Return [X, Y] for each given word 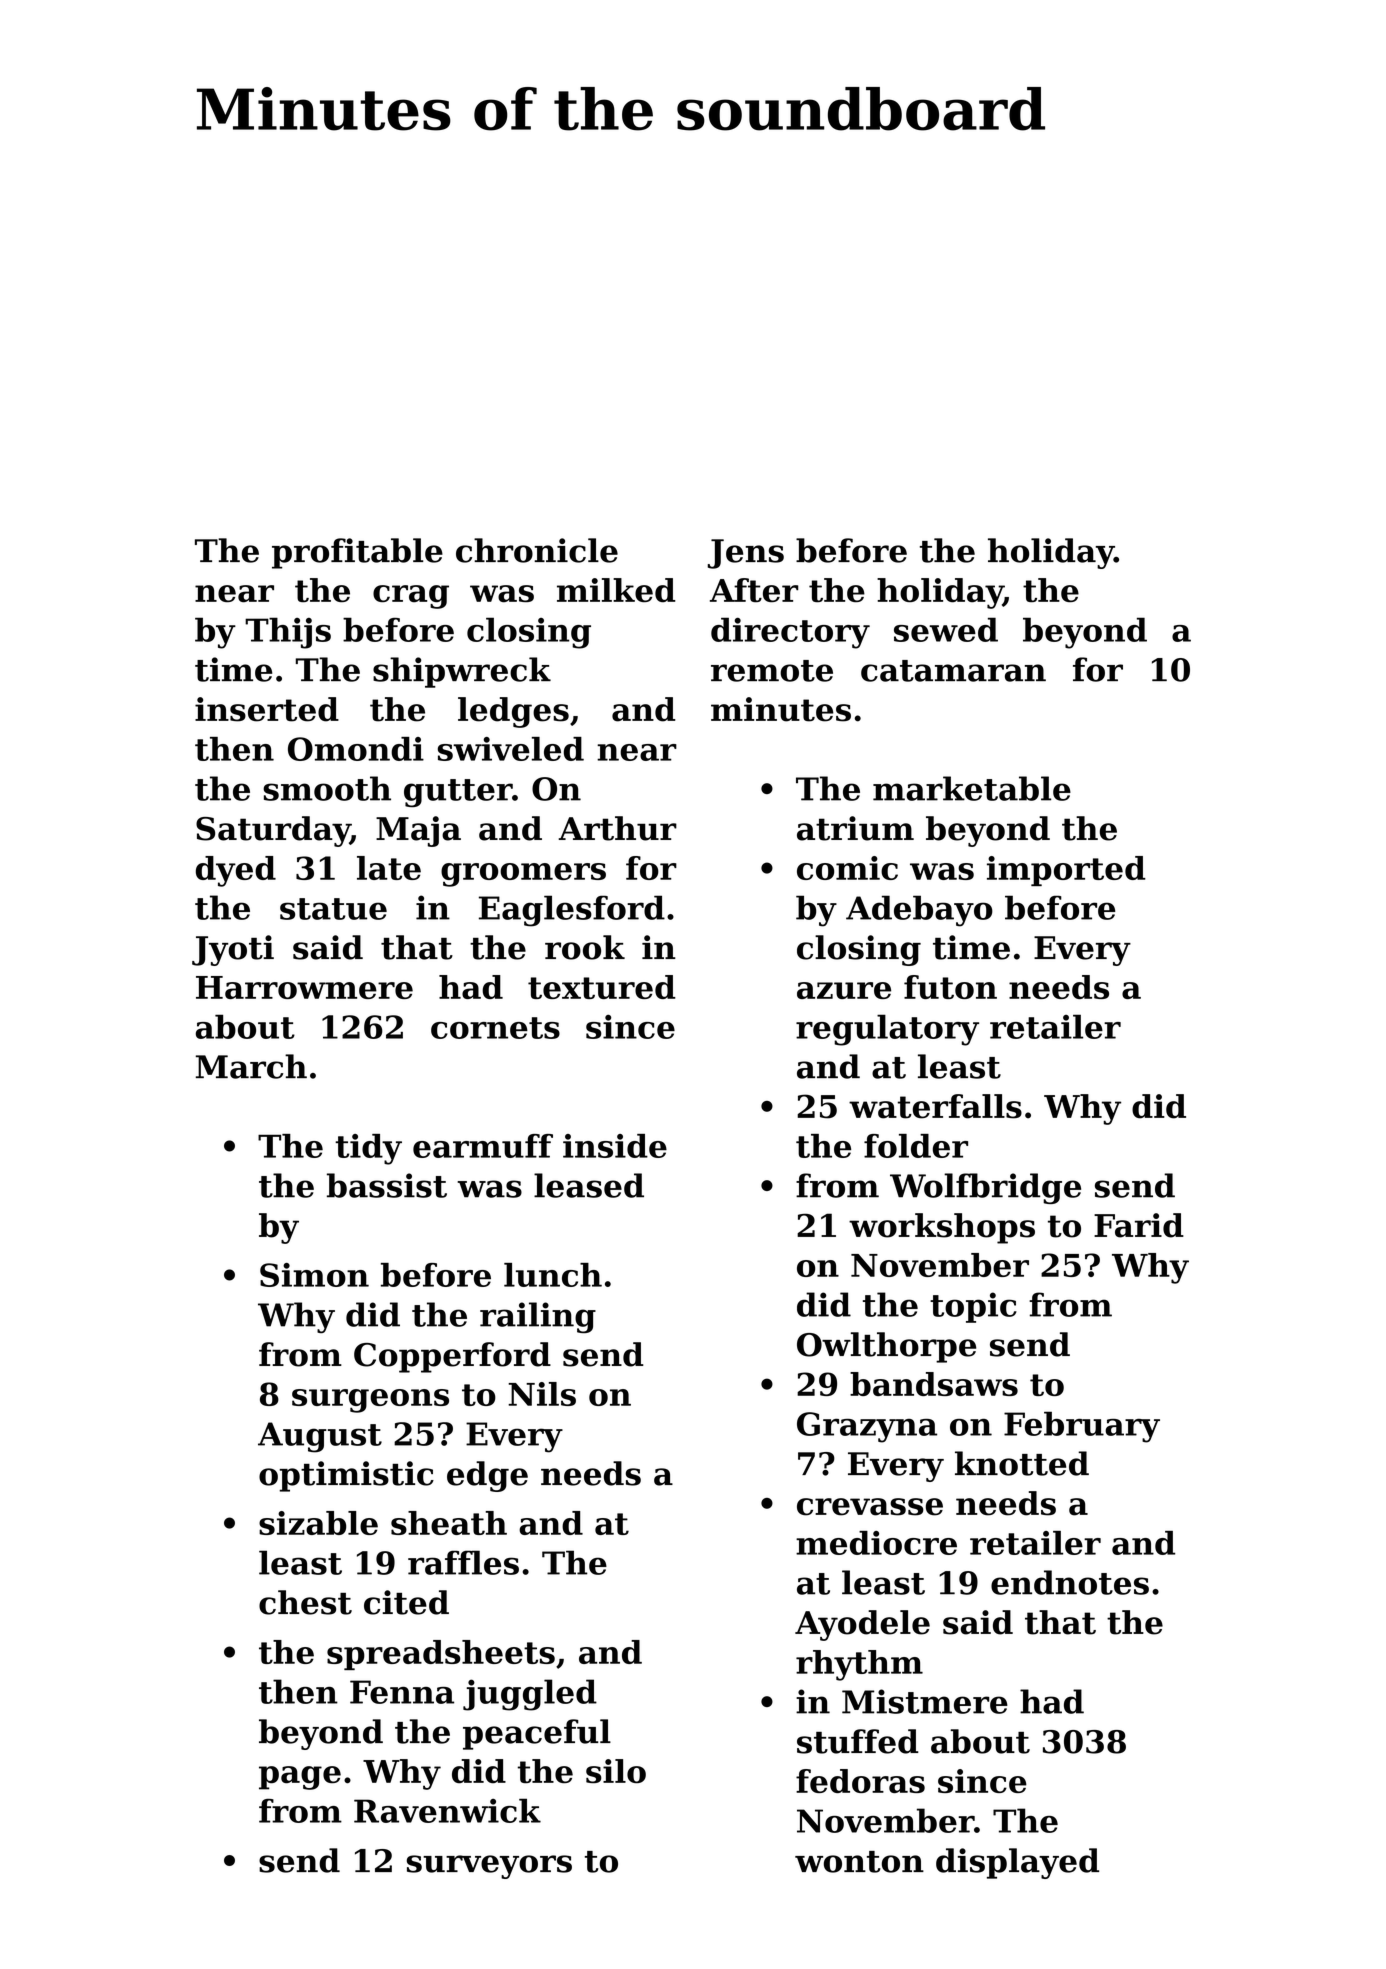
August [320, 1437]
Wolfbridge [985, 1188]
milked [616, 590]
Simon [314, 1275]
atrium [855, 828]
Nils [542, 1394]
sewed [946, 629]
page [300, 1778]
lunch [553, 1275]
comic [847, 868]
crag [411, 597]
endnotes [1070, 1582]
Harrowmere [304, 987]
